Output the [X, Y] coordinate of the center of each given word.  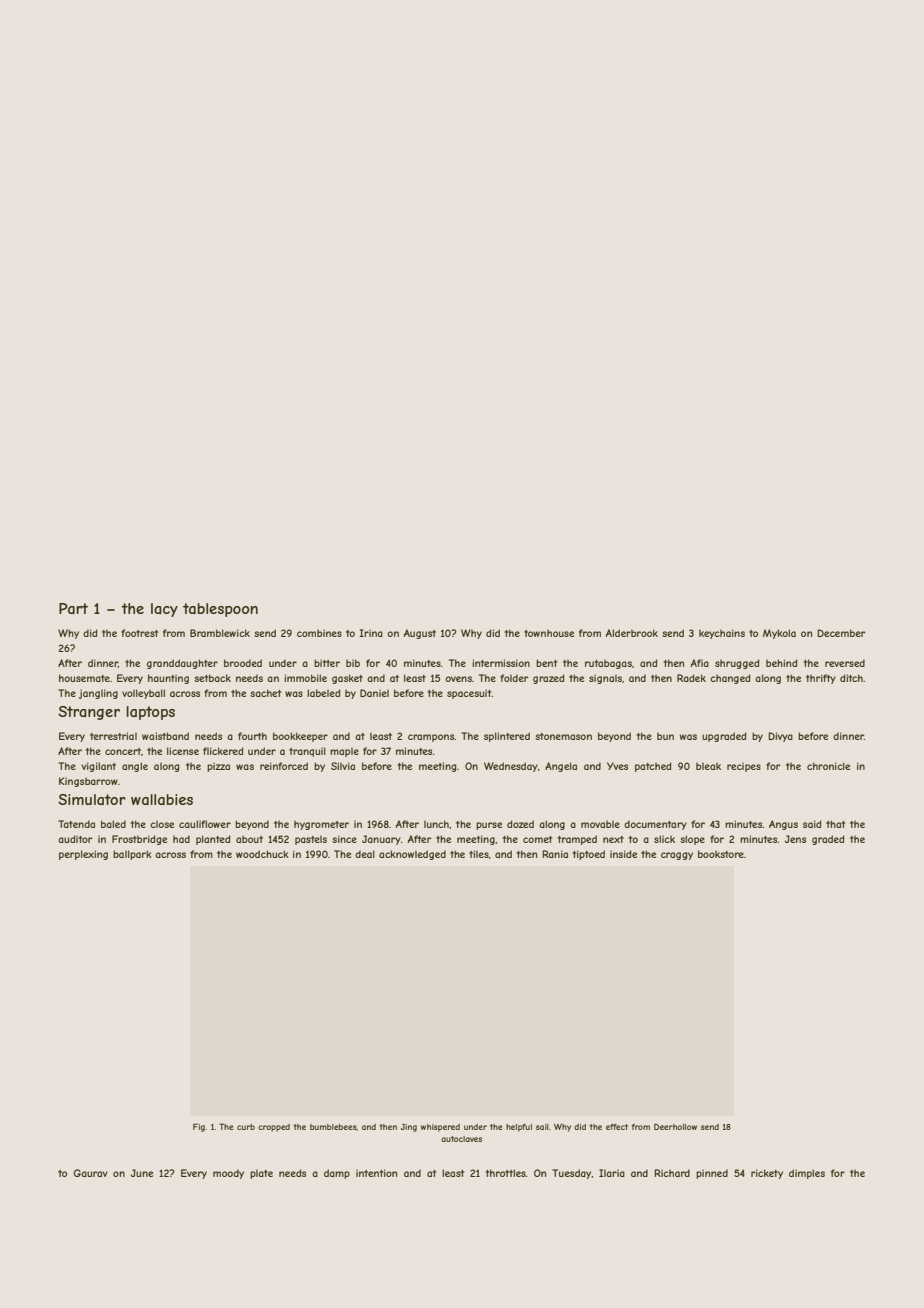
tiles [479, 854]
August [420, 634]
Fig [199, 1127]
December [841, 633]
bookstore [721, 854]
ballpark [132, 855]
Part [73, 608]
